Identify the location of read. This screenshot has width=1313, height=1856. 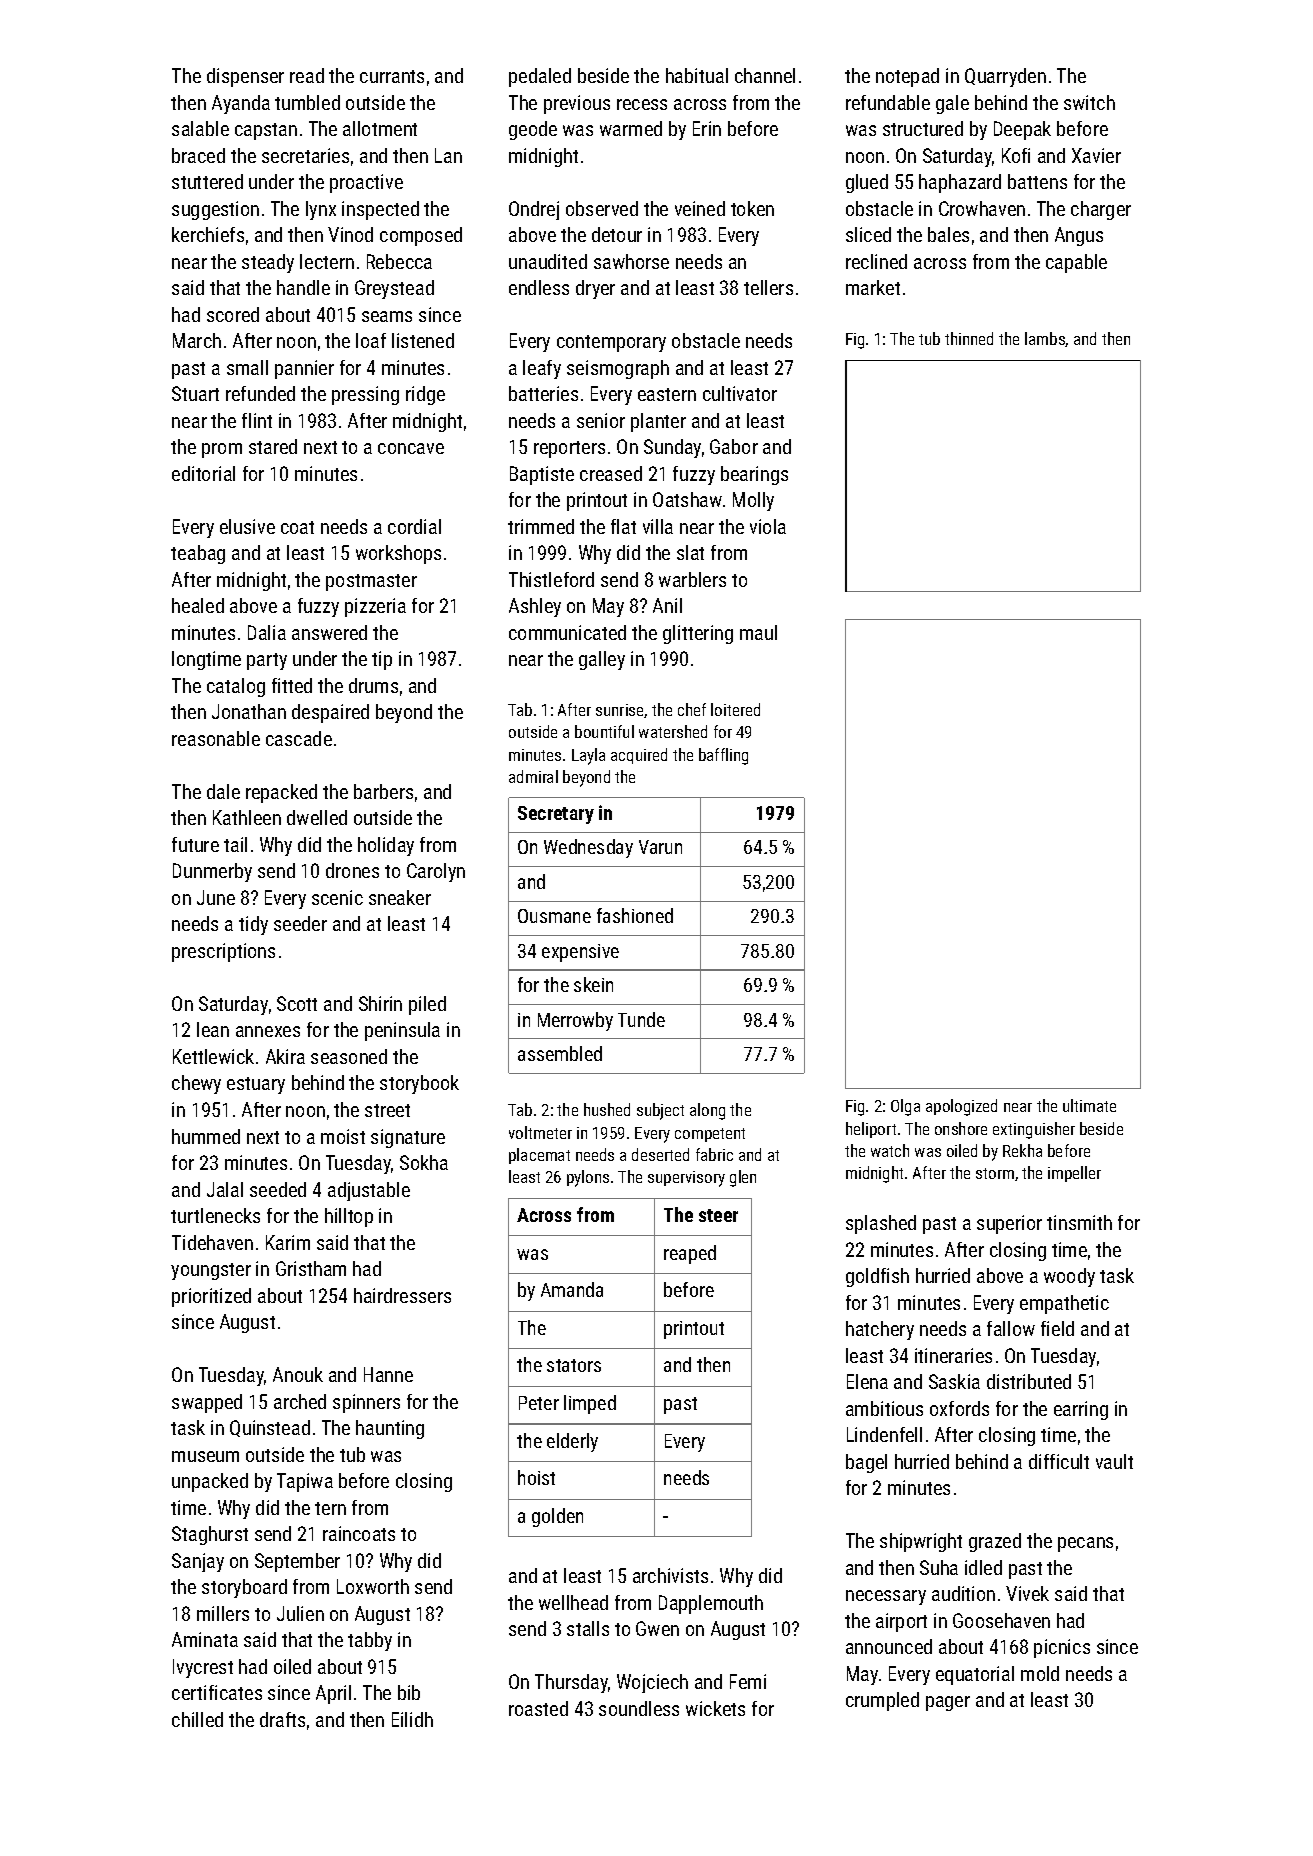
(307, 75).
